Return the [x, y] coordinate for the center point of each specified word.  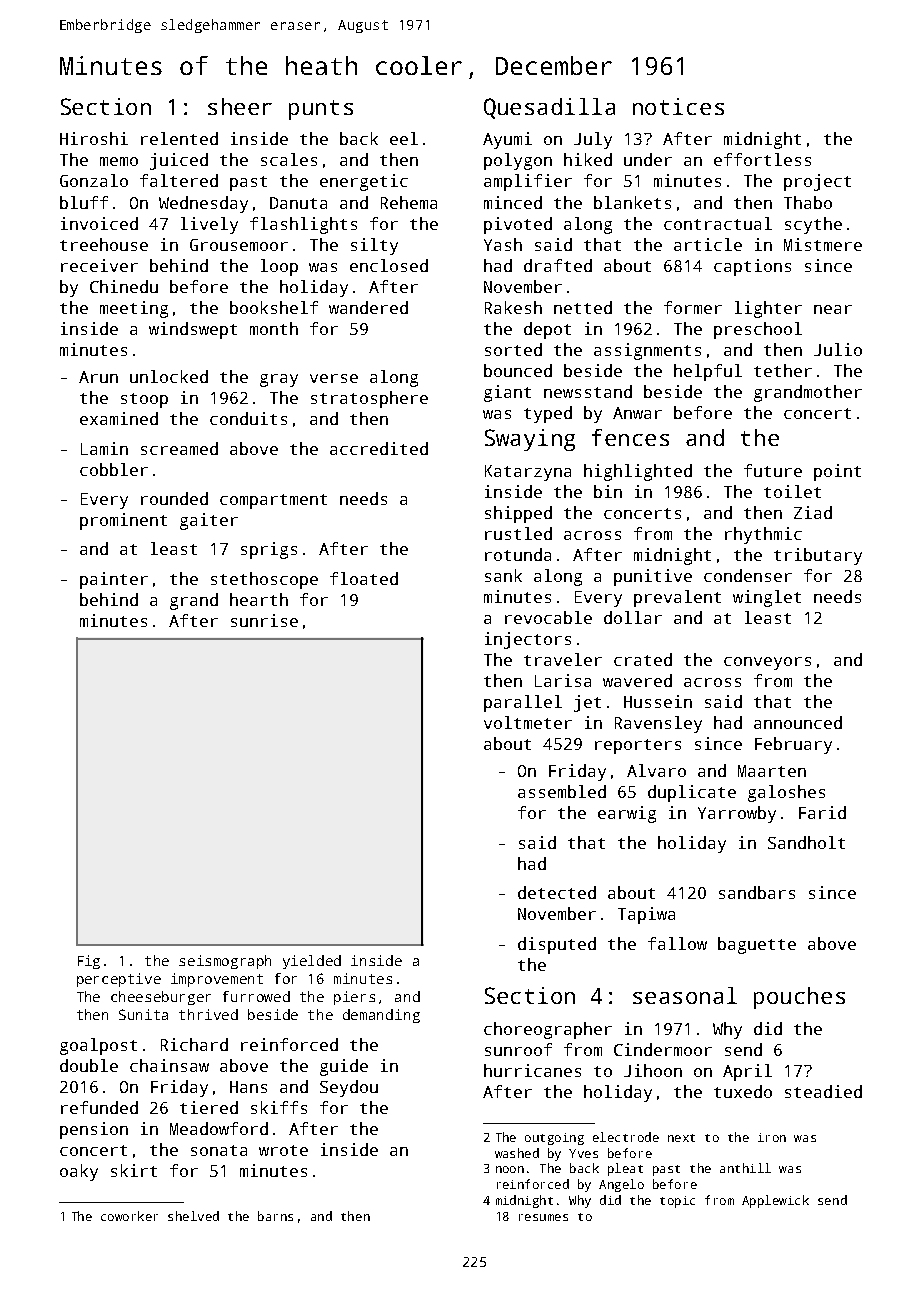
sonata [219, 1150]
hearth [259, 599]
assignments [647, 351]
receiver [99, 265]
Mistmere [823, 244]
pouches [799, 998]
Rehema [409, 202]
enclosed [389, 265]
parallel [523, 703]
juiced [179, 161]
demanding [381, 1016]
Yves [583, 1153]
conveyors [767, 663]
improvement [217, 980]
